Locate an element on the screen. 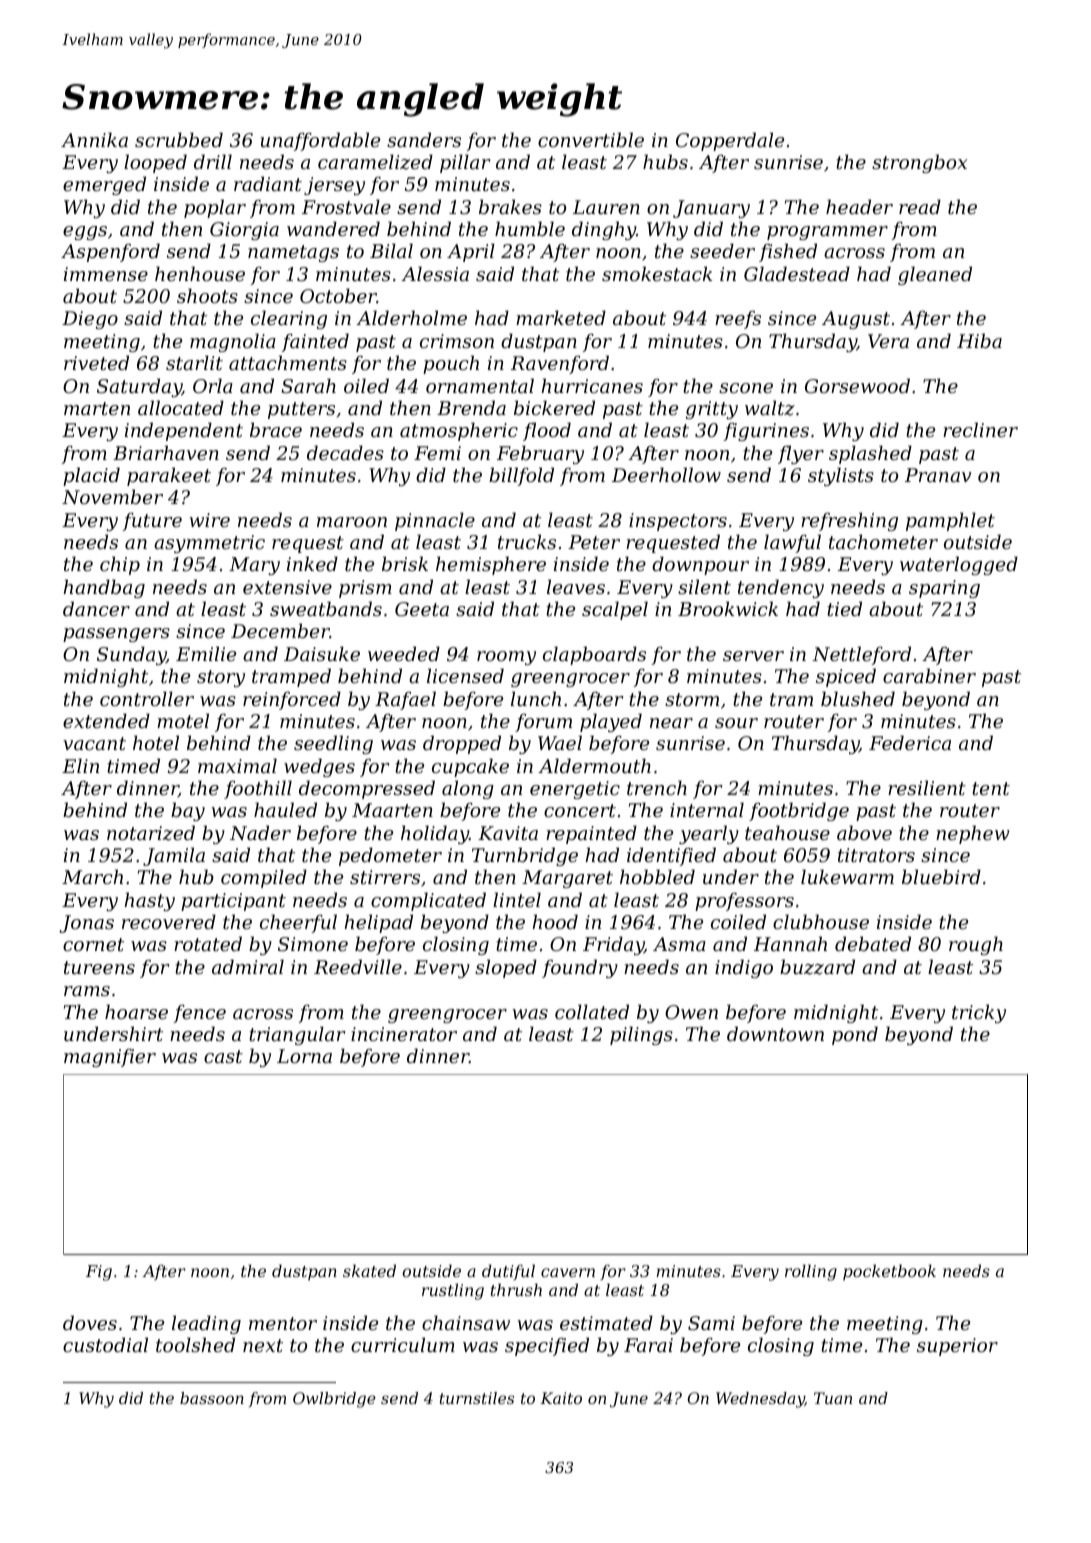 The width and height of the screenshot is (1091, 1543). convertible is located at coordinates (591, 139).
